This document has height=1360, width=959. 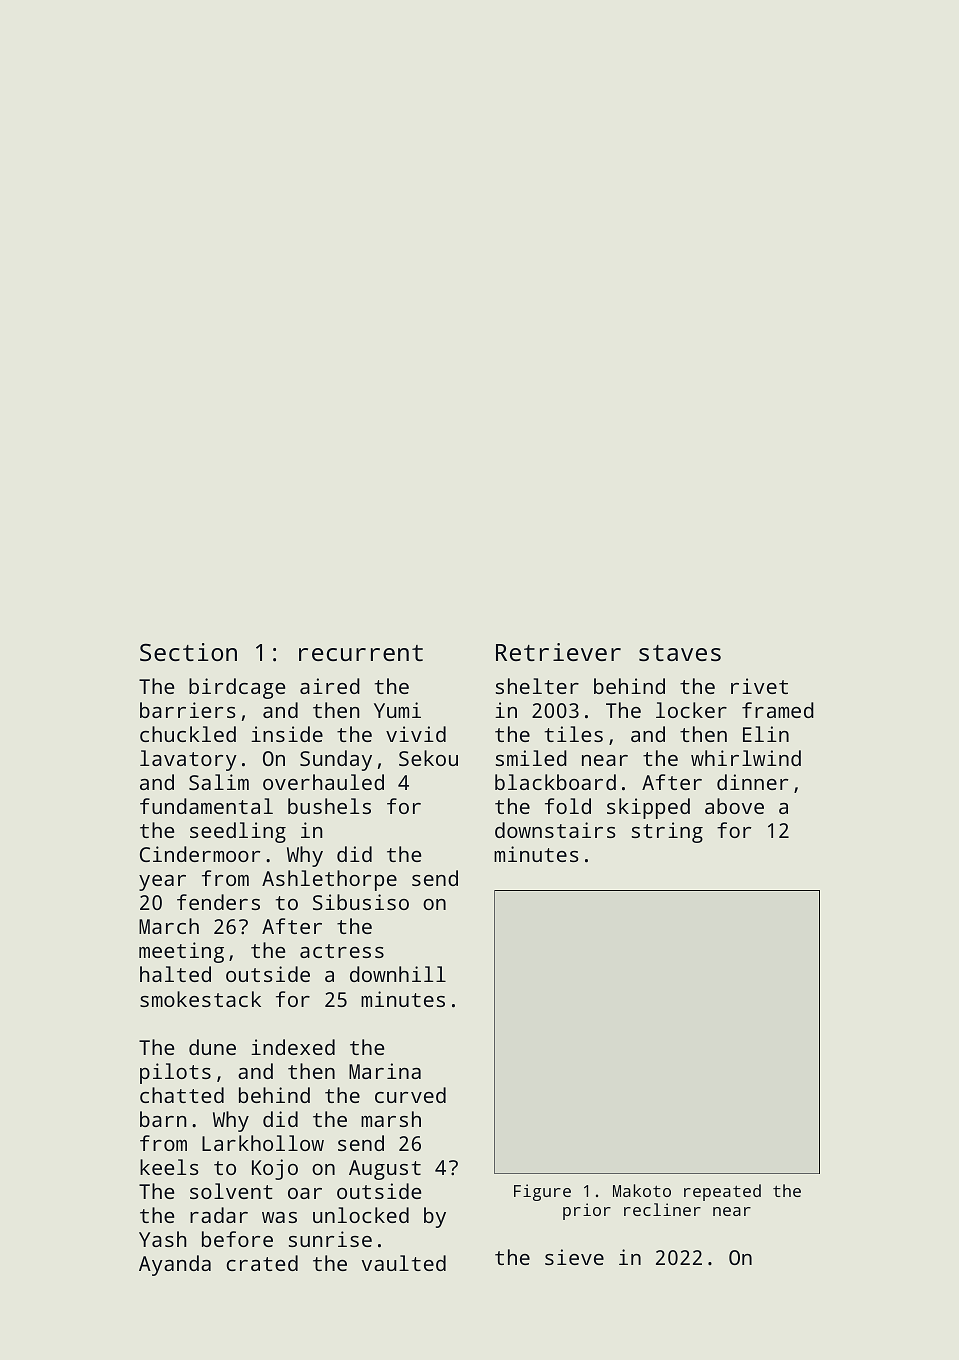 What do you see at coordinates (558, 652) in the document?
I see `Retriever` at bounding box center [558, 652].
